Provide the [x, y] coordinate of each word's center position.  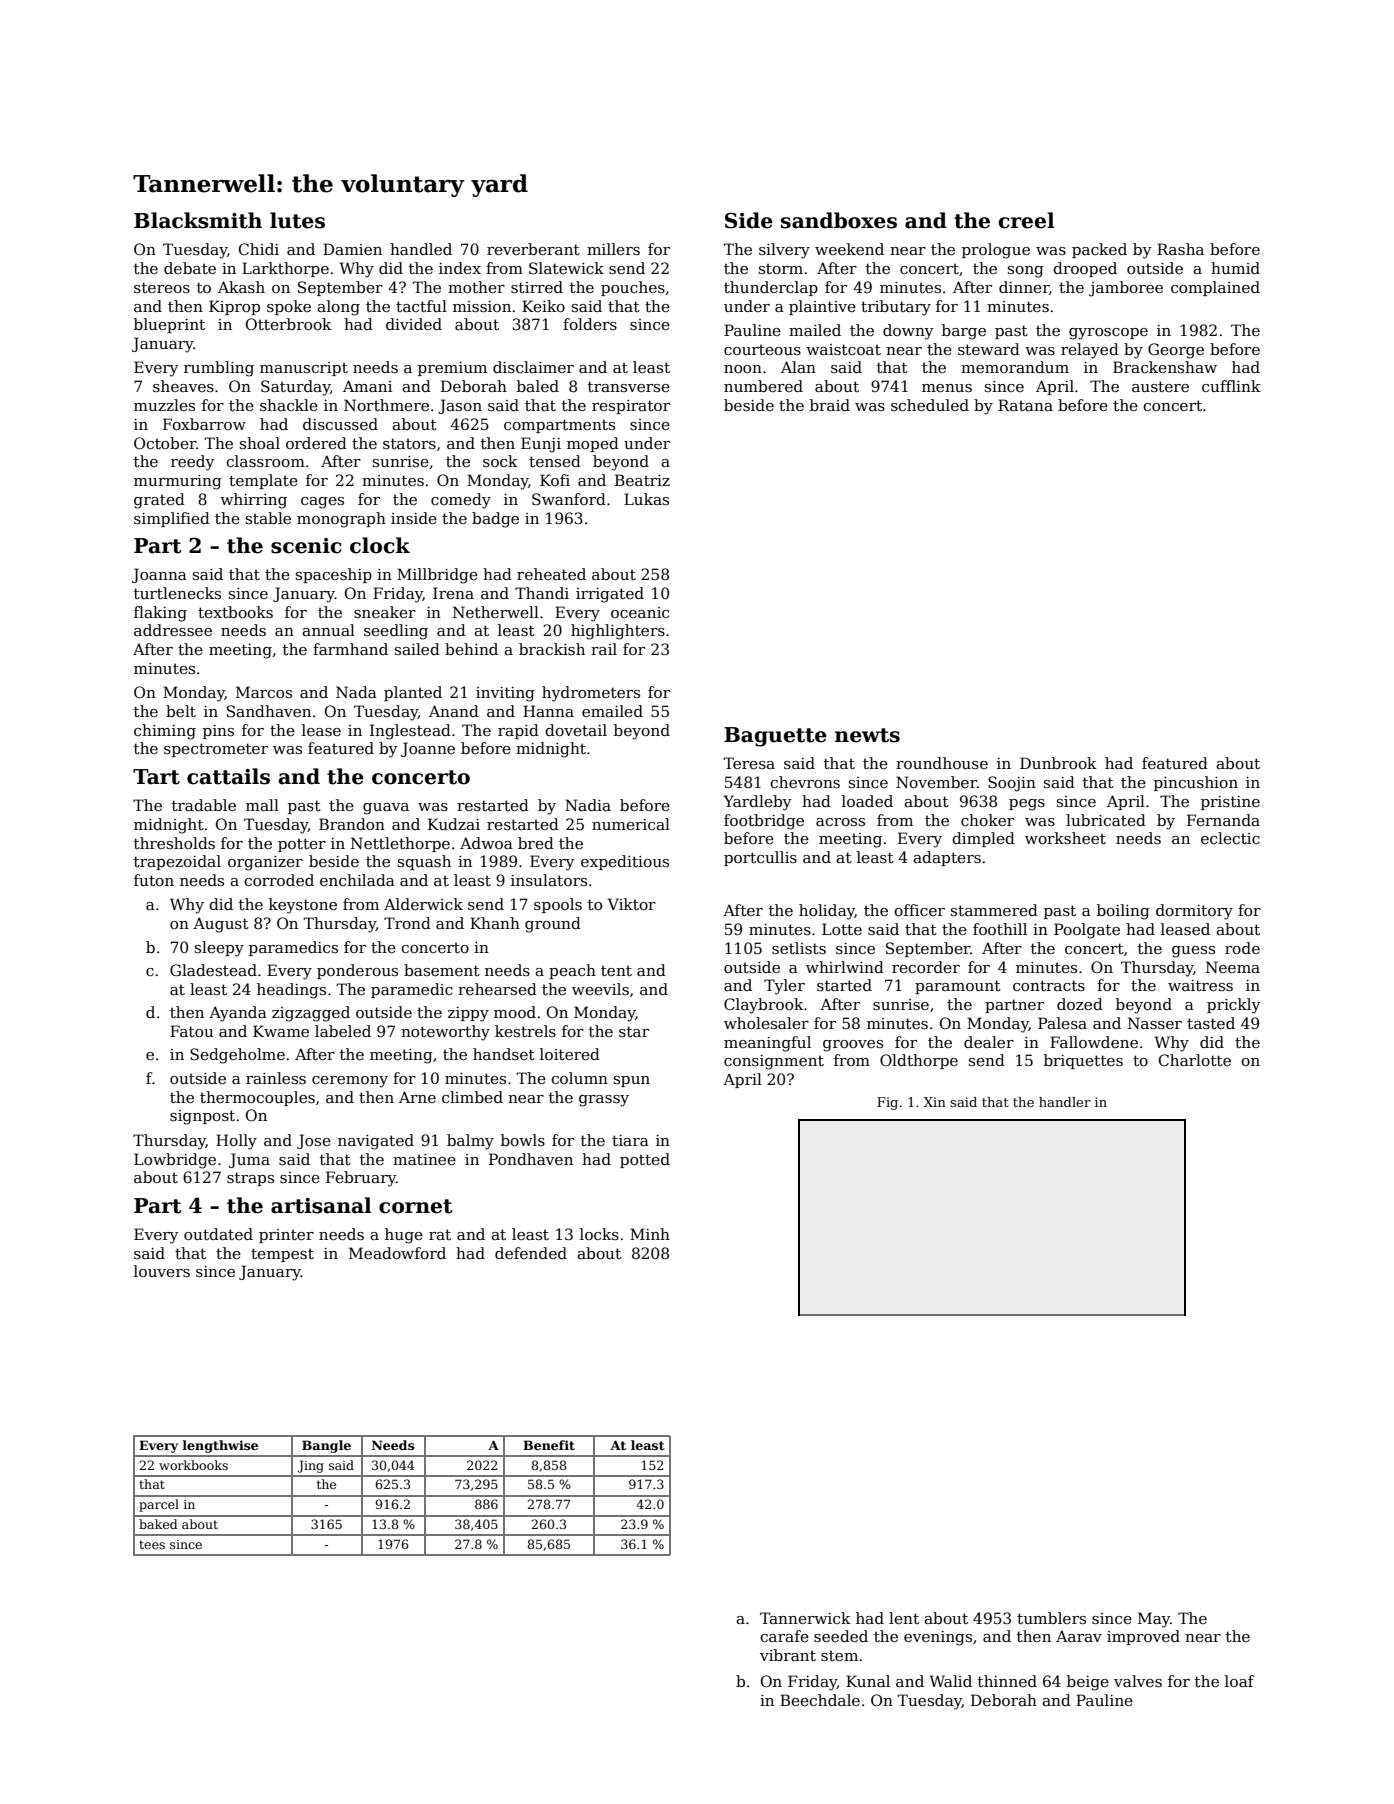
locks [599, 1234]
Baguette [775, 737]
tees [152, 1544]
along [338, 308]
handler [1065, 1102]
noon [743, 369]
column [579, 1078]
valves [1138, 1681]
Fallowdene [1094, 1042]
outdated [218, 1234]
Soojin [1012, 784]
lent [904, 1618]
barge [964, 332]
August [221, 925]
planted [413, 693]
